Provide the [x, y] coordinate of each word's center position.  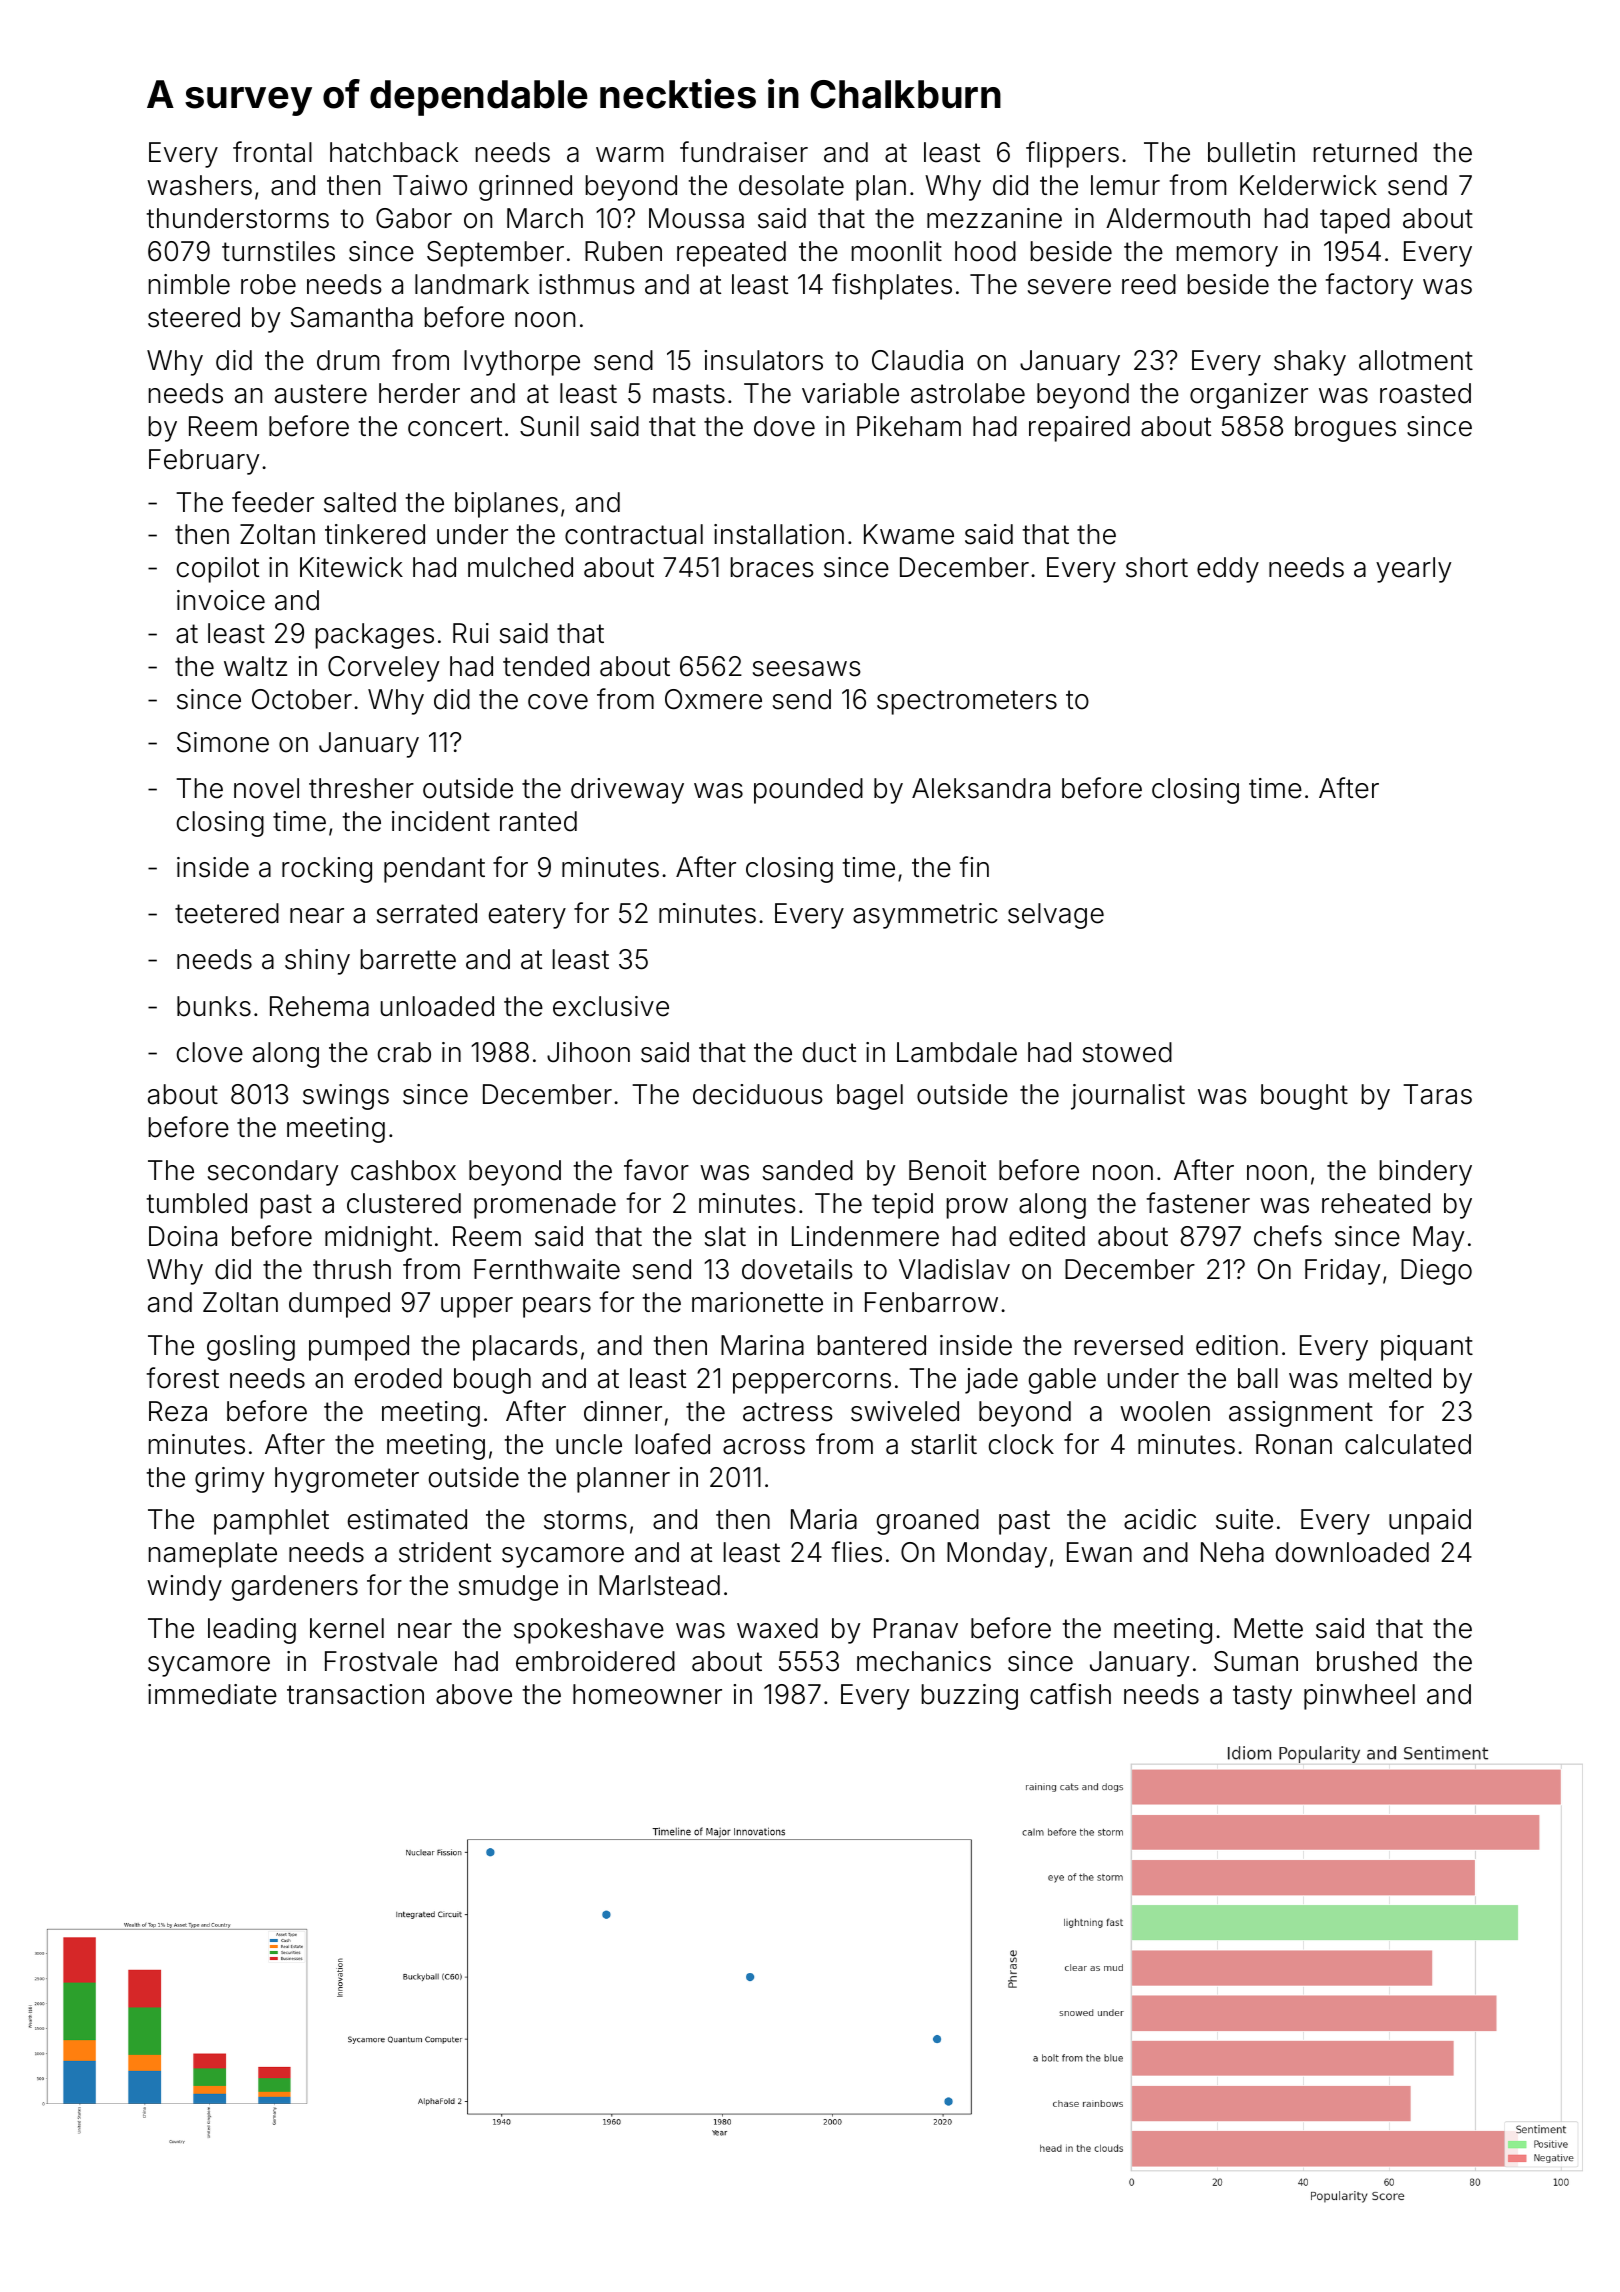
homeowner [647, 1694]
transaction [355, 1694]
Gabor [414, 218]
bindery [1426, 1173]
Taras [1437, 1094]
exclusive [611, 1006]
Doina [183, 1236]
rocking [327, 870]
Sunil [549, 426]
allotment [1416, 360]
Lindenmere [865, 1236]
